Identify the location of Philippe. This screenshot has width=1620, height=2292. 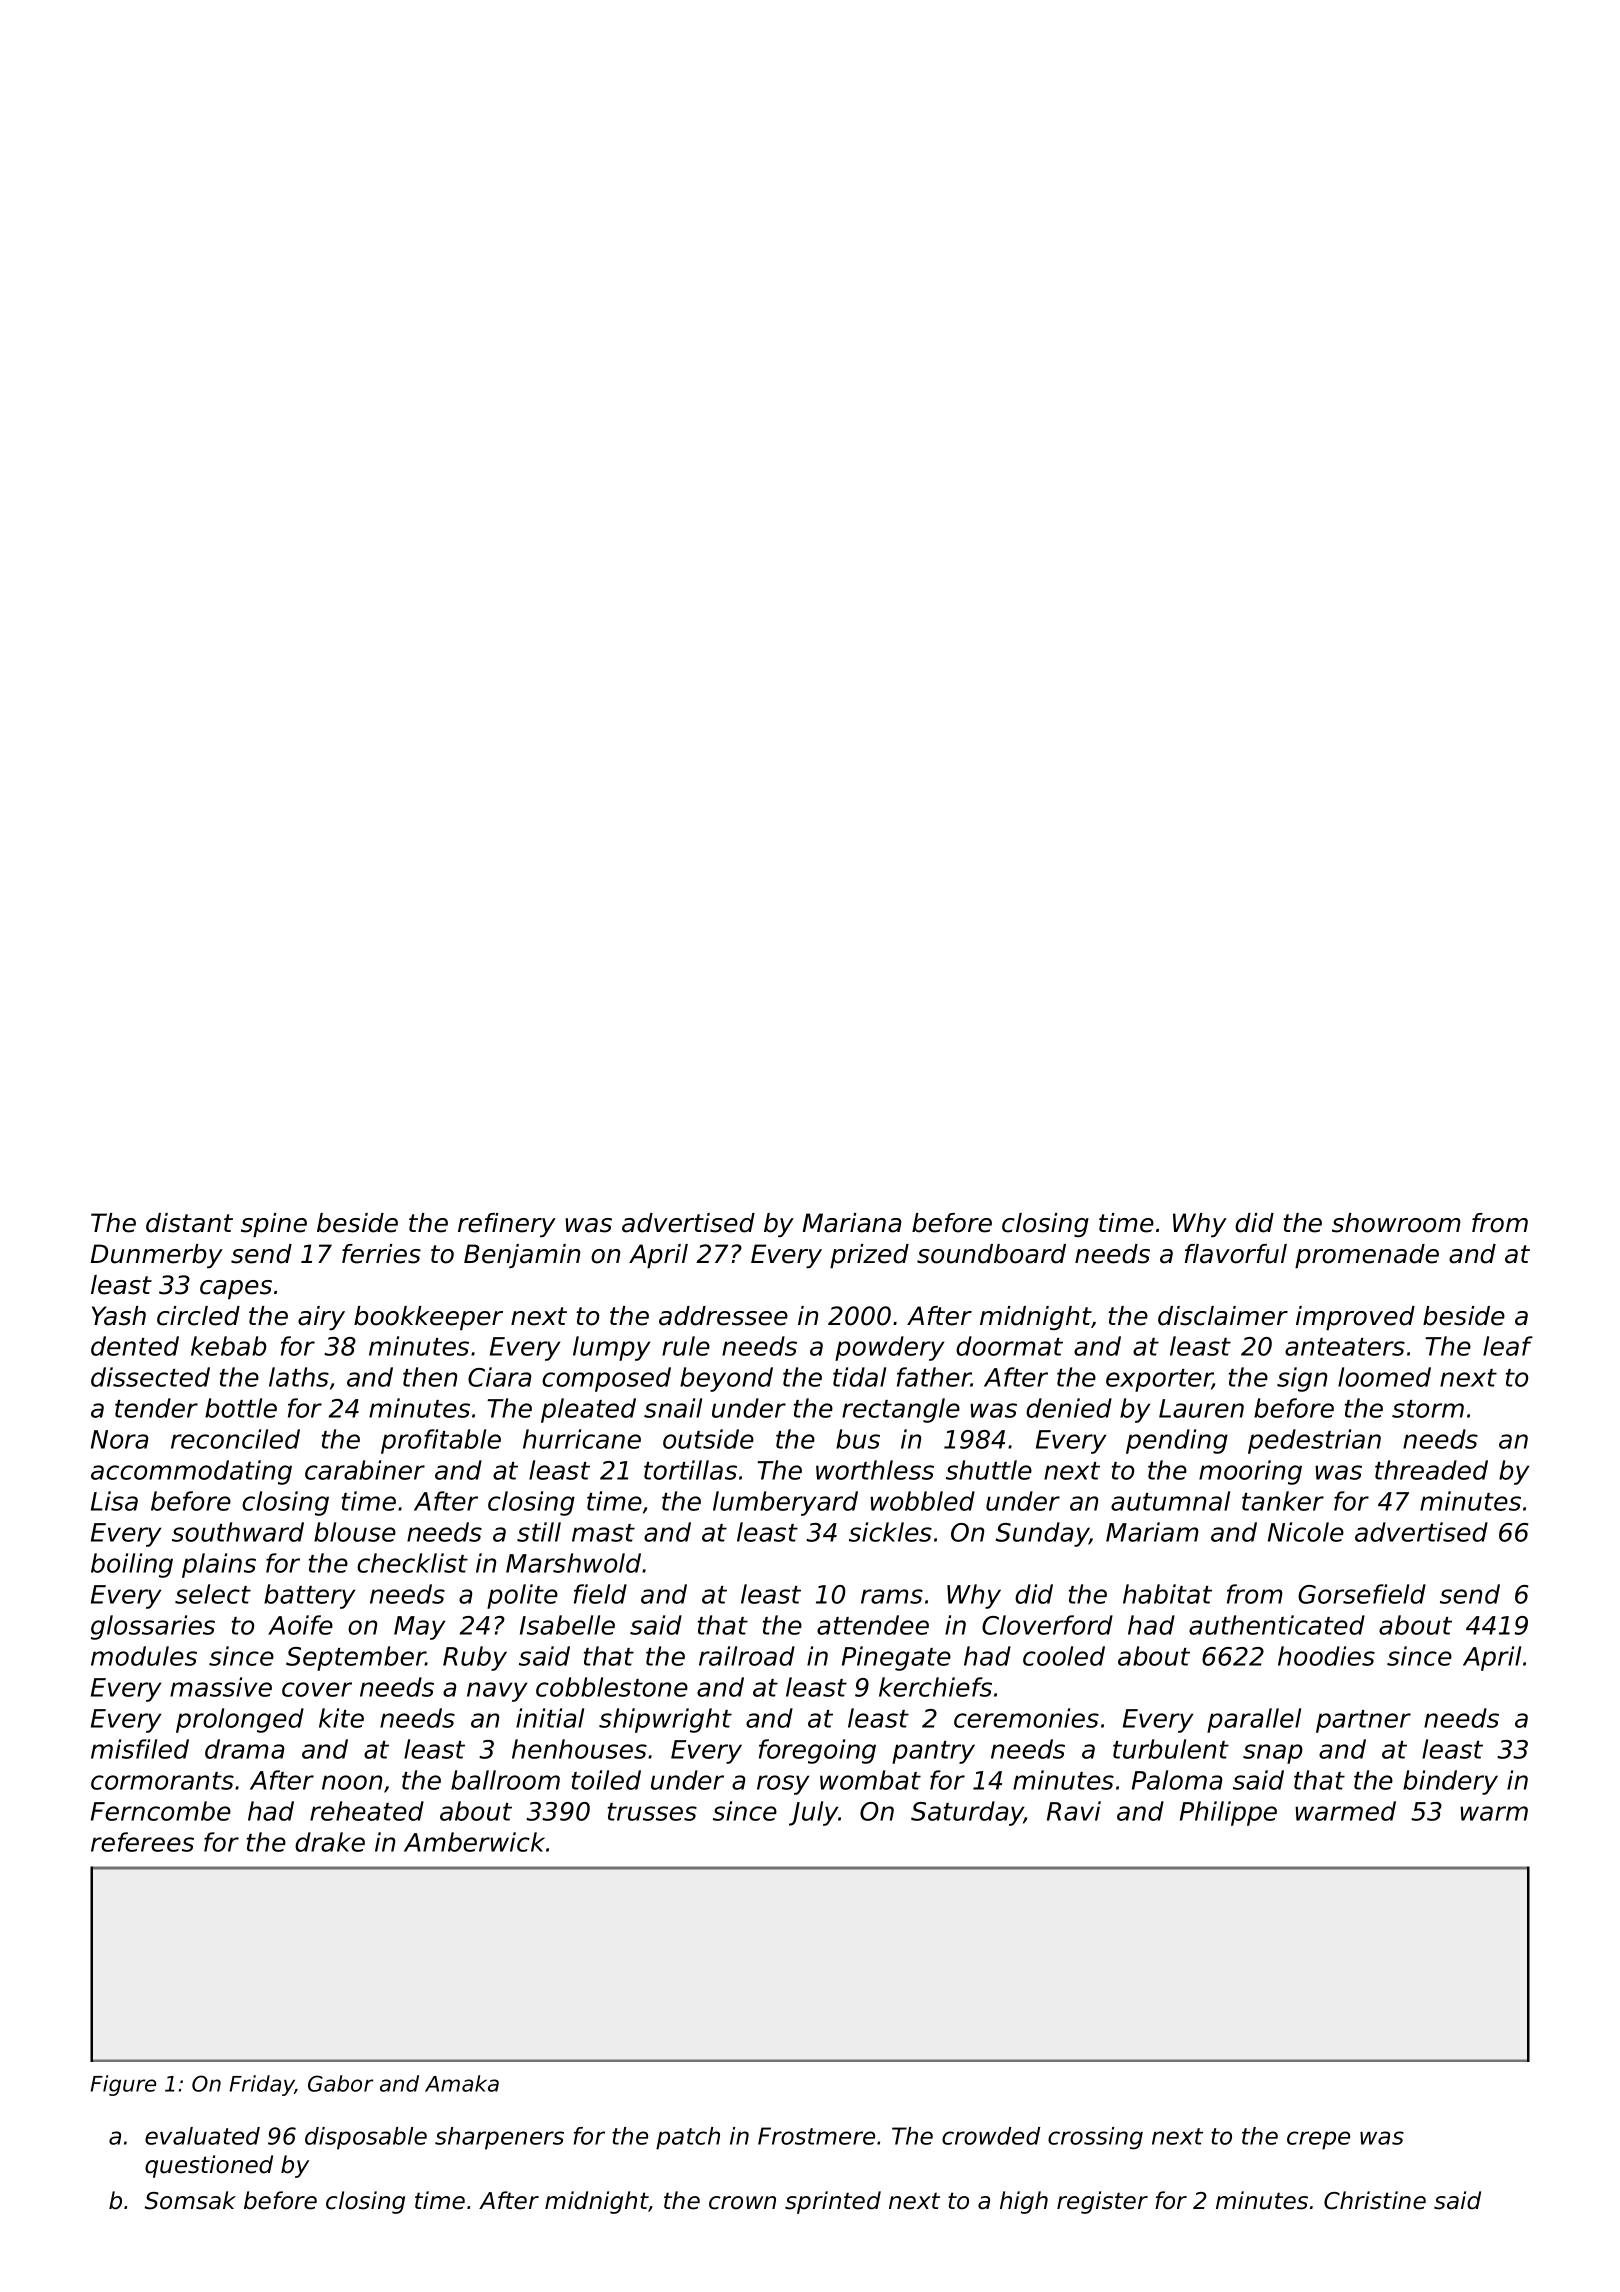
(1228, 1813).
